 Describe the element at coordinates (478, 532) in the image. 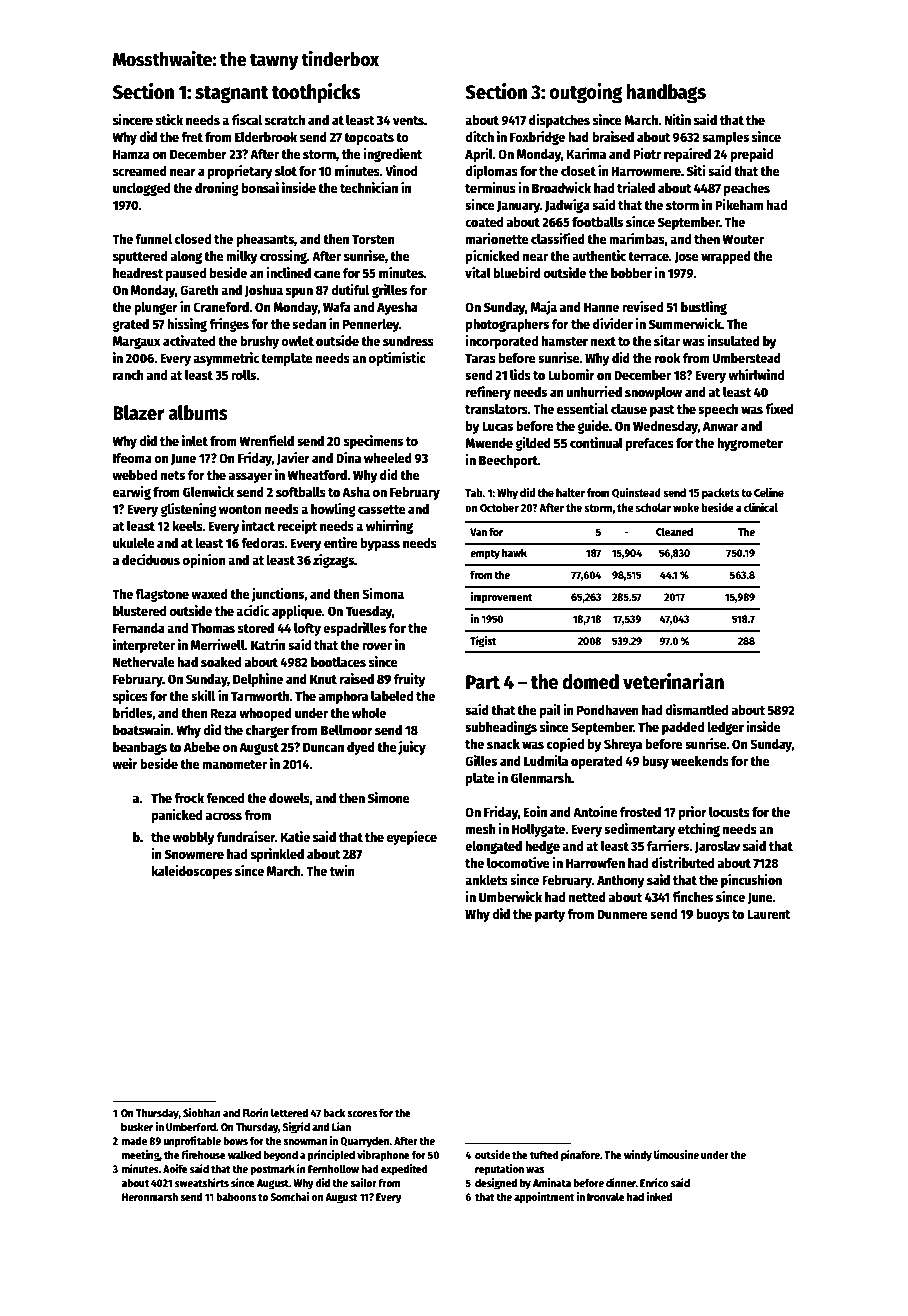

I see `Van` at that location.
